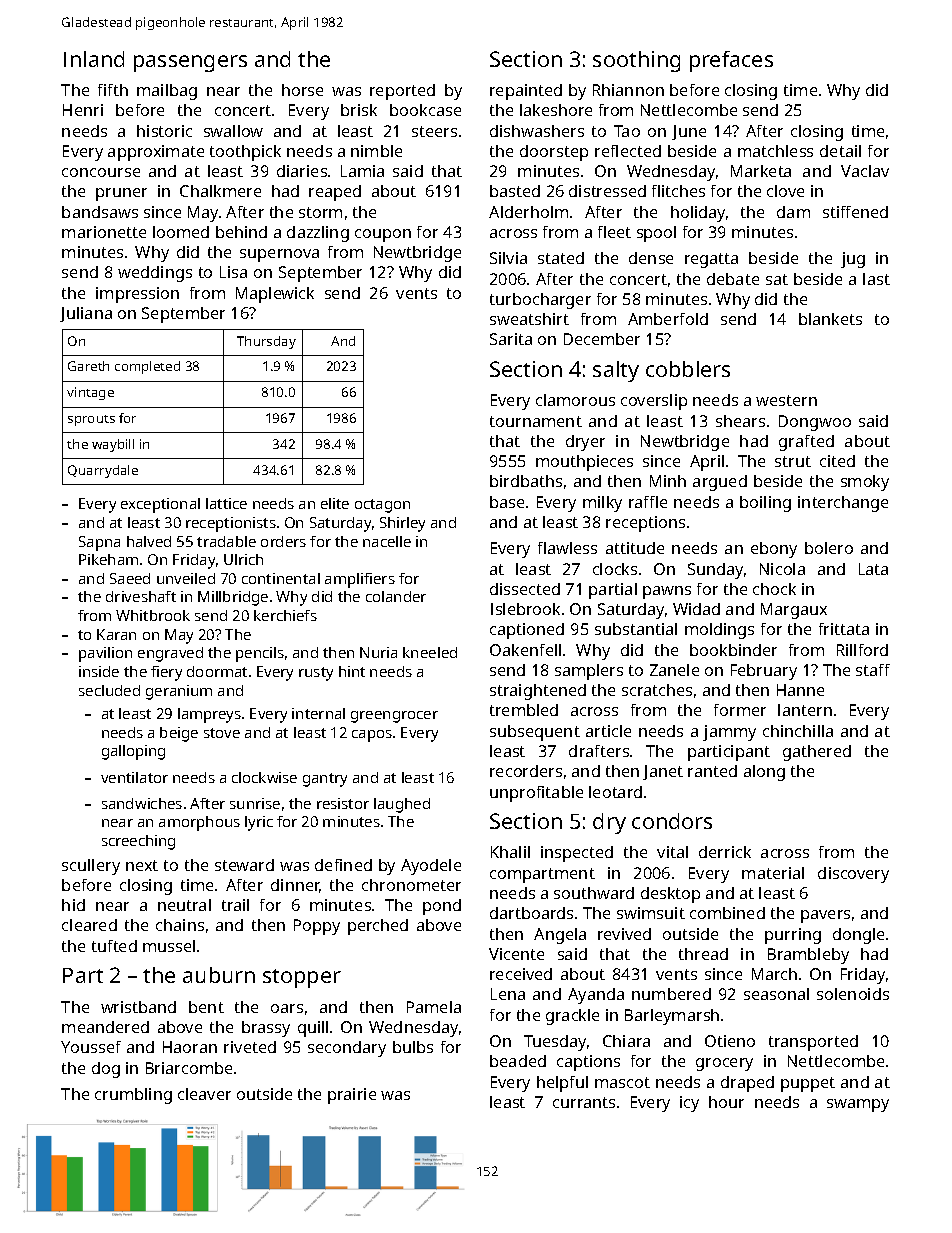  Describe the element at coordinates (636, 61) in the screenshot. I see `soothing` at that location.
